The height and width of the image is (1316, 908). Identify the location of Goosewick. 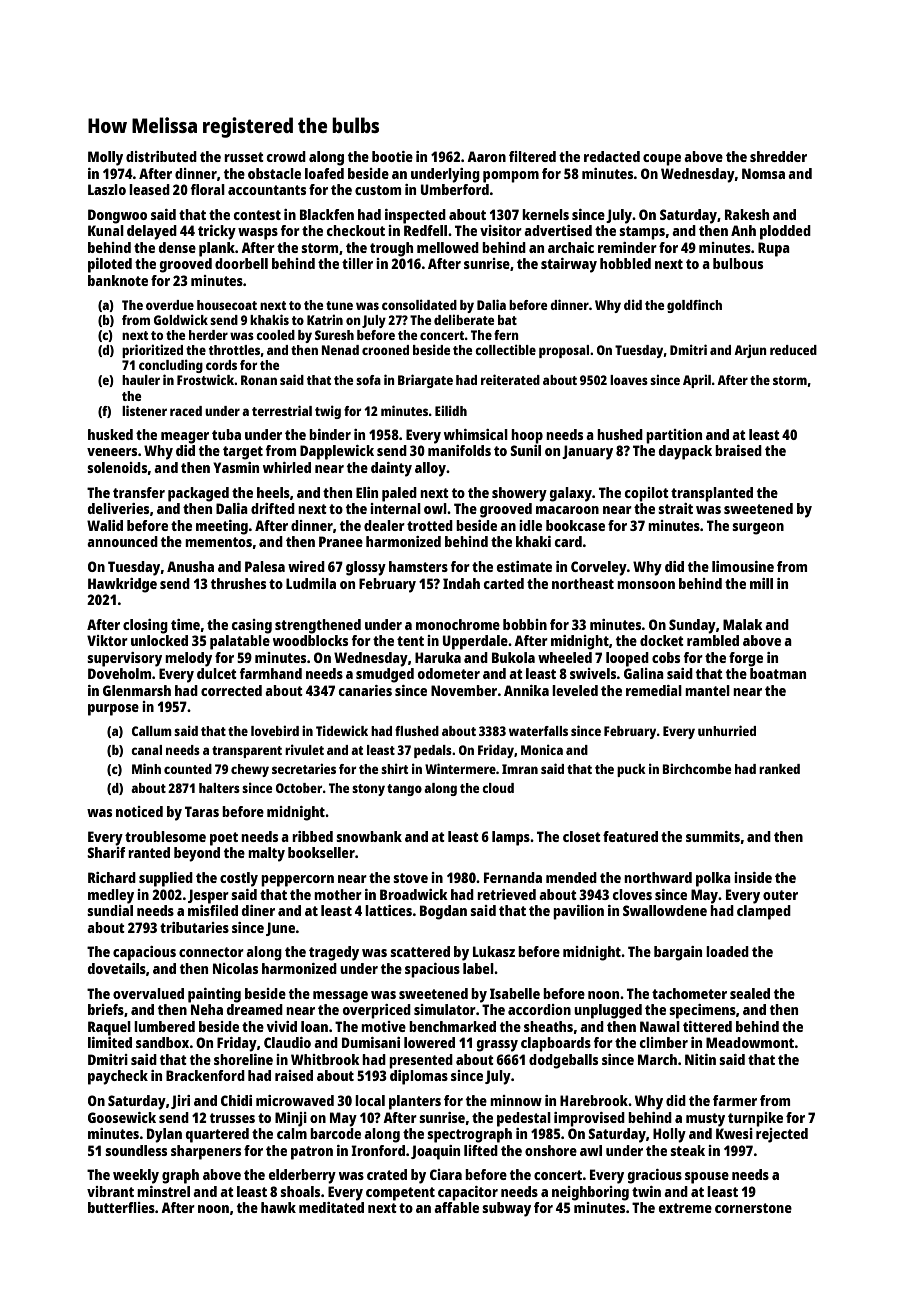
(122, 1117).
